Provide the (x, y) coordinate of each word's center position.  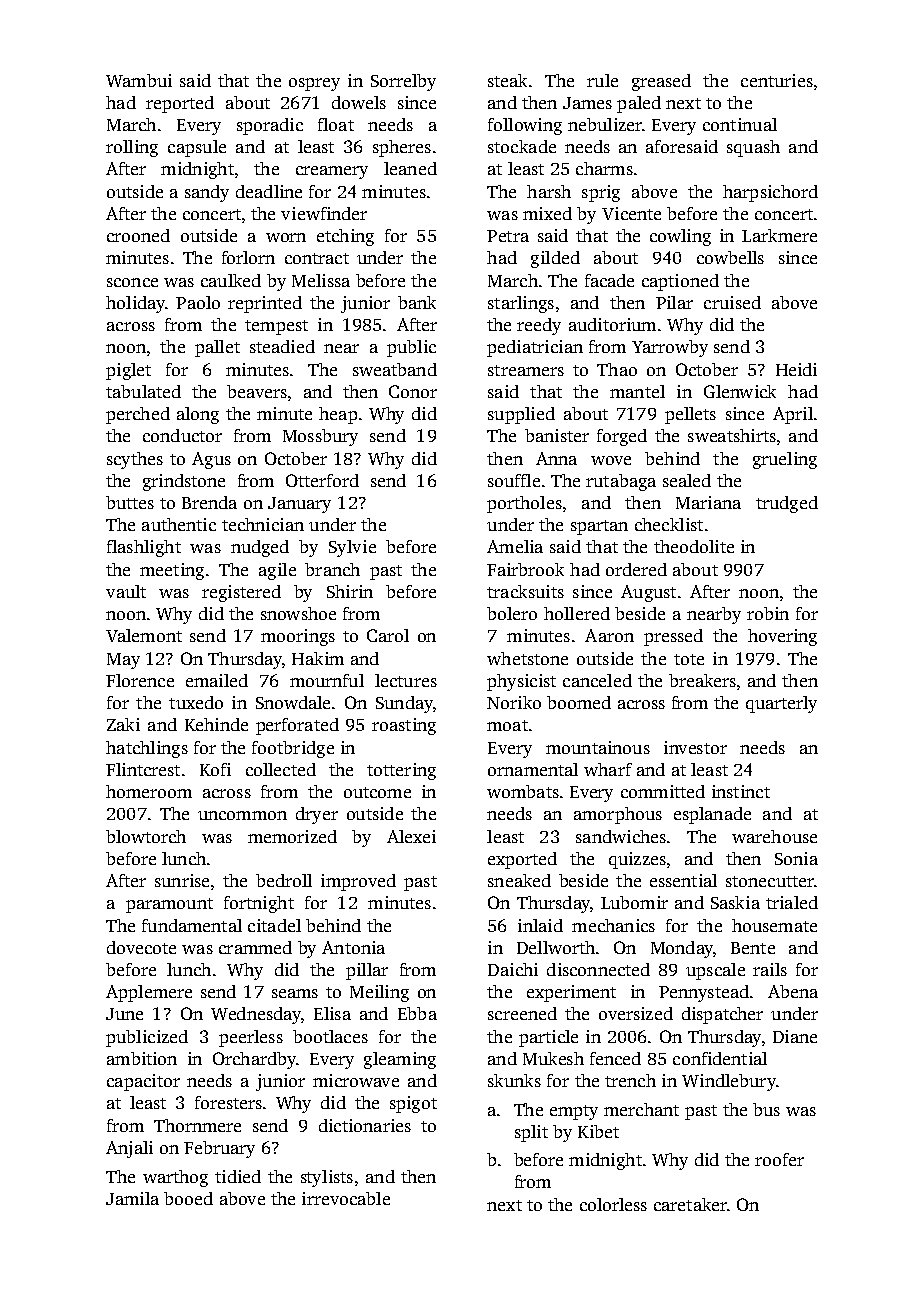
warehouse (774, 836)
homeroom (149, 791)
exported (522, 860)
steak (507, 80)
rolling (132, 148)
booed (188, 1198)
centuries (777, 80)
